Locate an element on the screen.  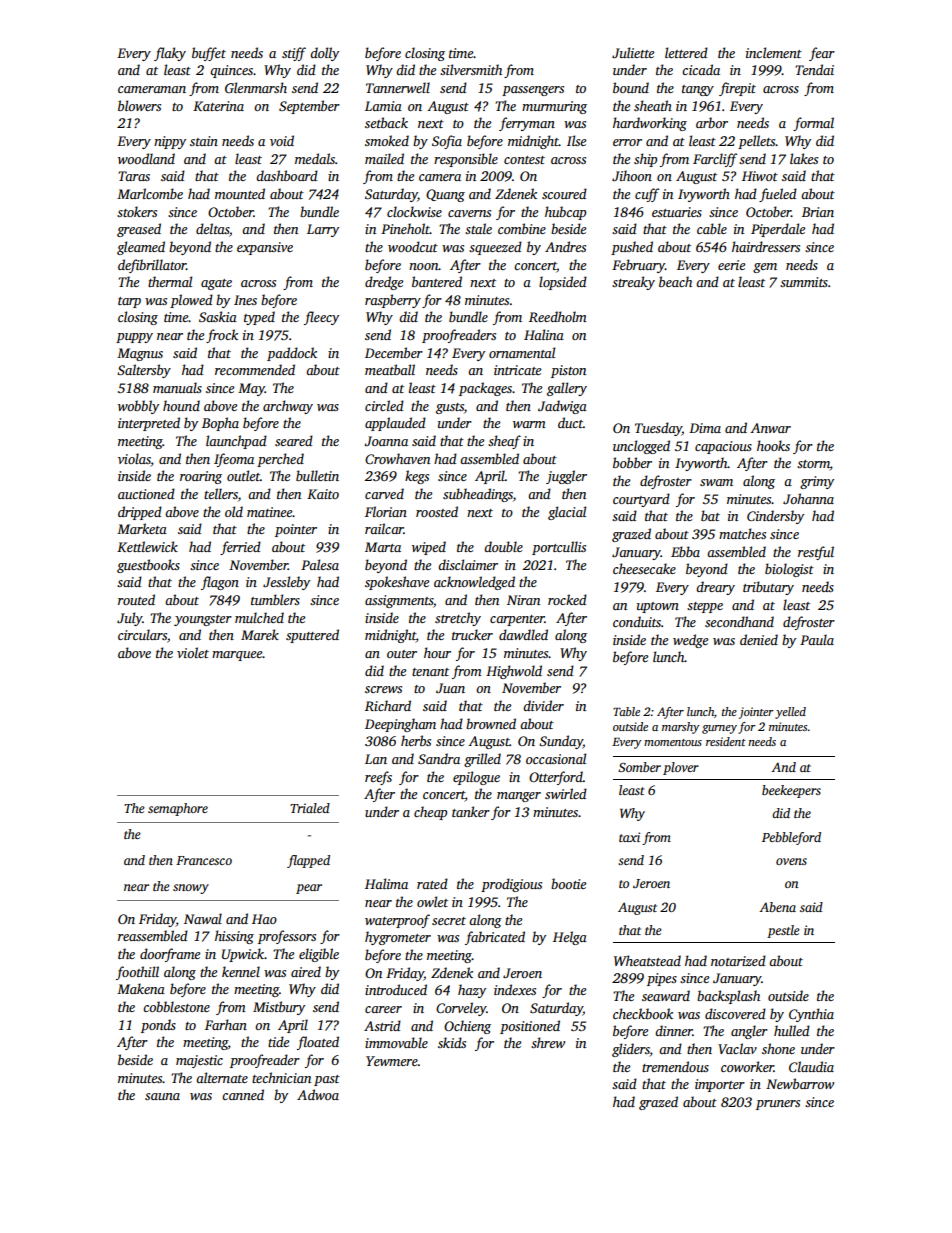
flaky is located at coordinates (170, 54).
